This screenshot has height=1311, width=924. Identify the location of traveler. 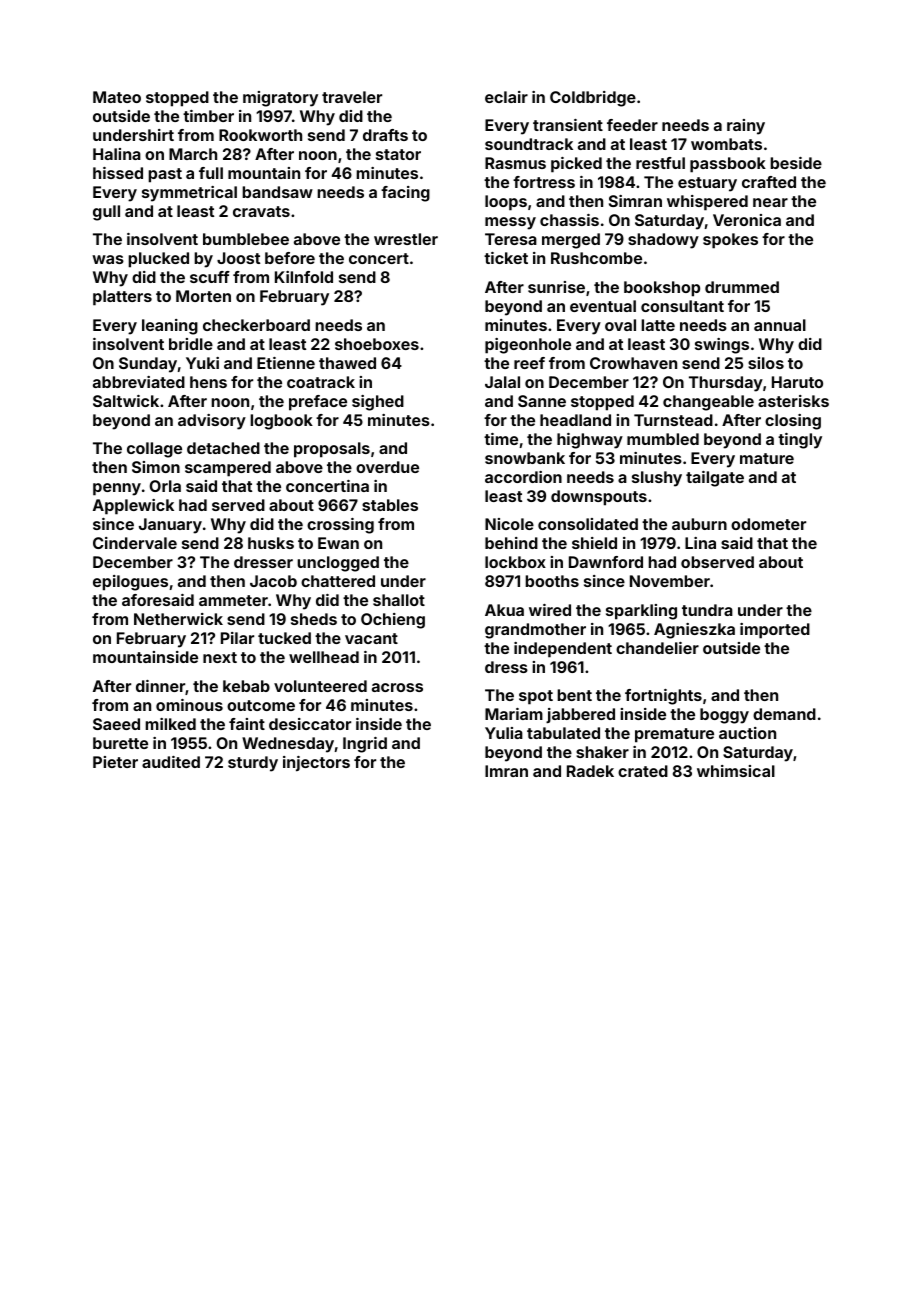
(352, 97).
